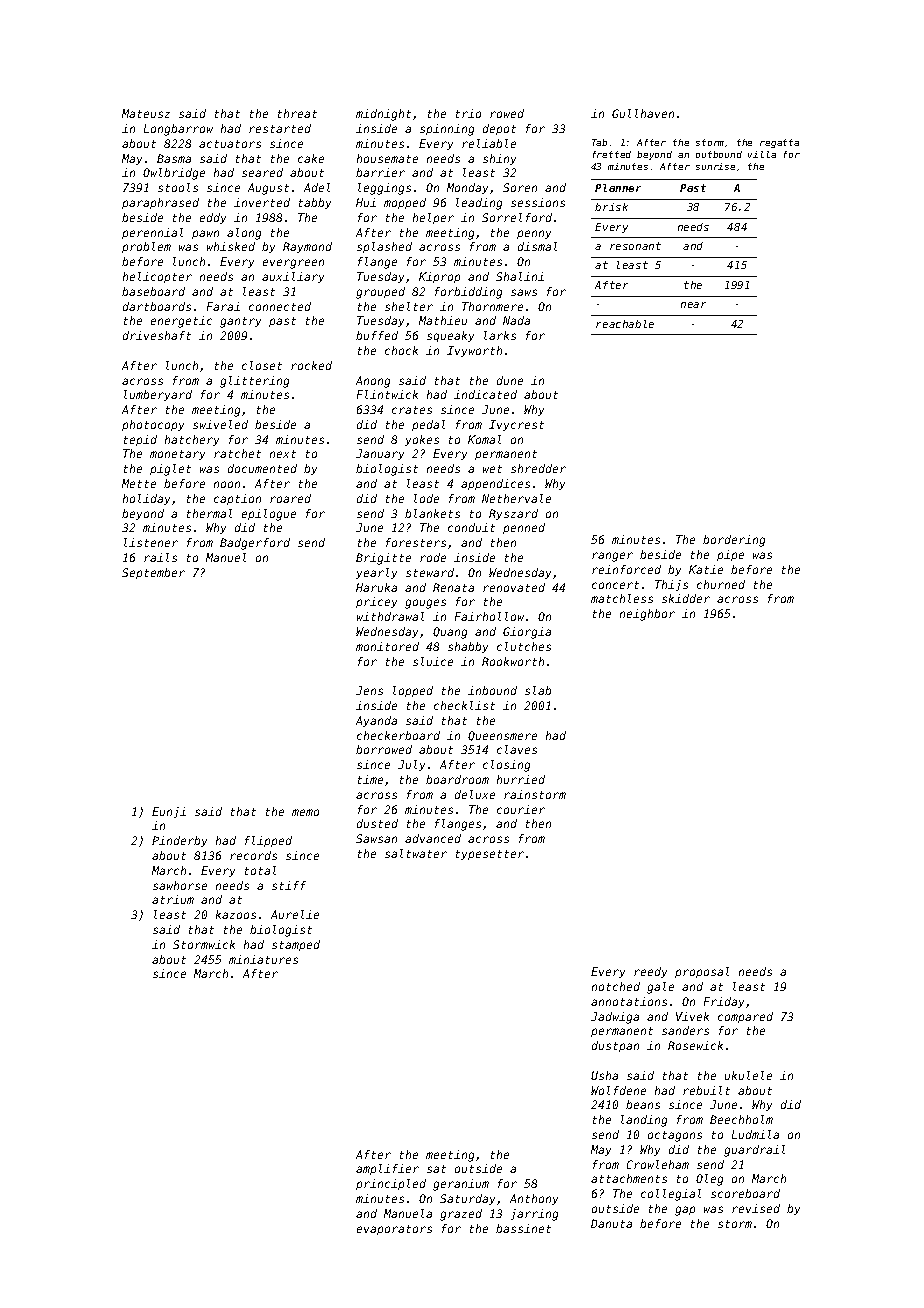  What do you see at coordinates (398, 735) in the screenshot?
I see `checkerboard` at bounding box center [398, 735].
